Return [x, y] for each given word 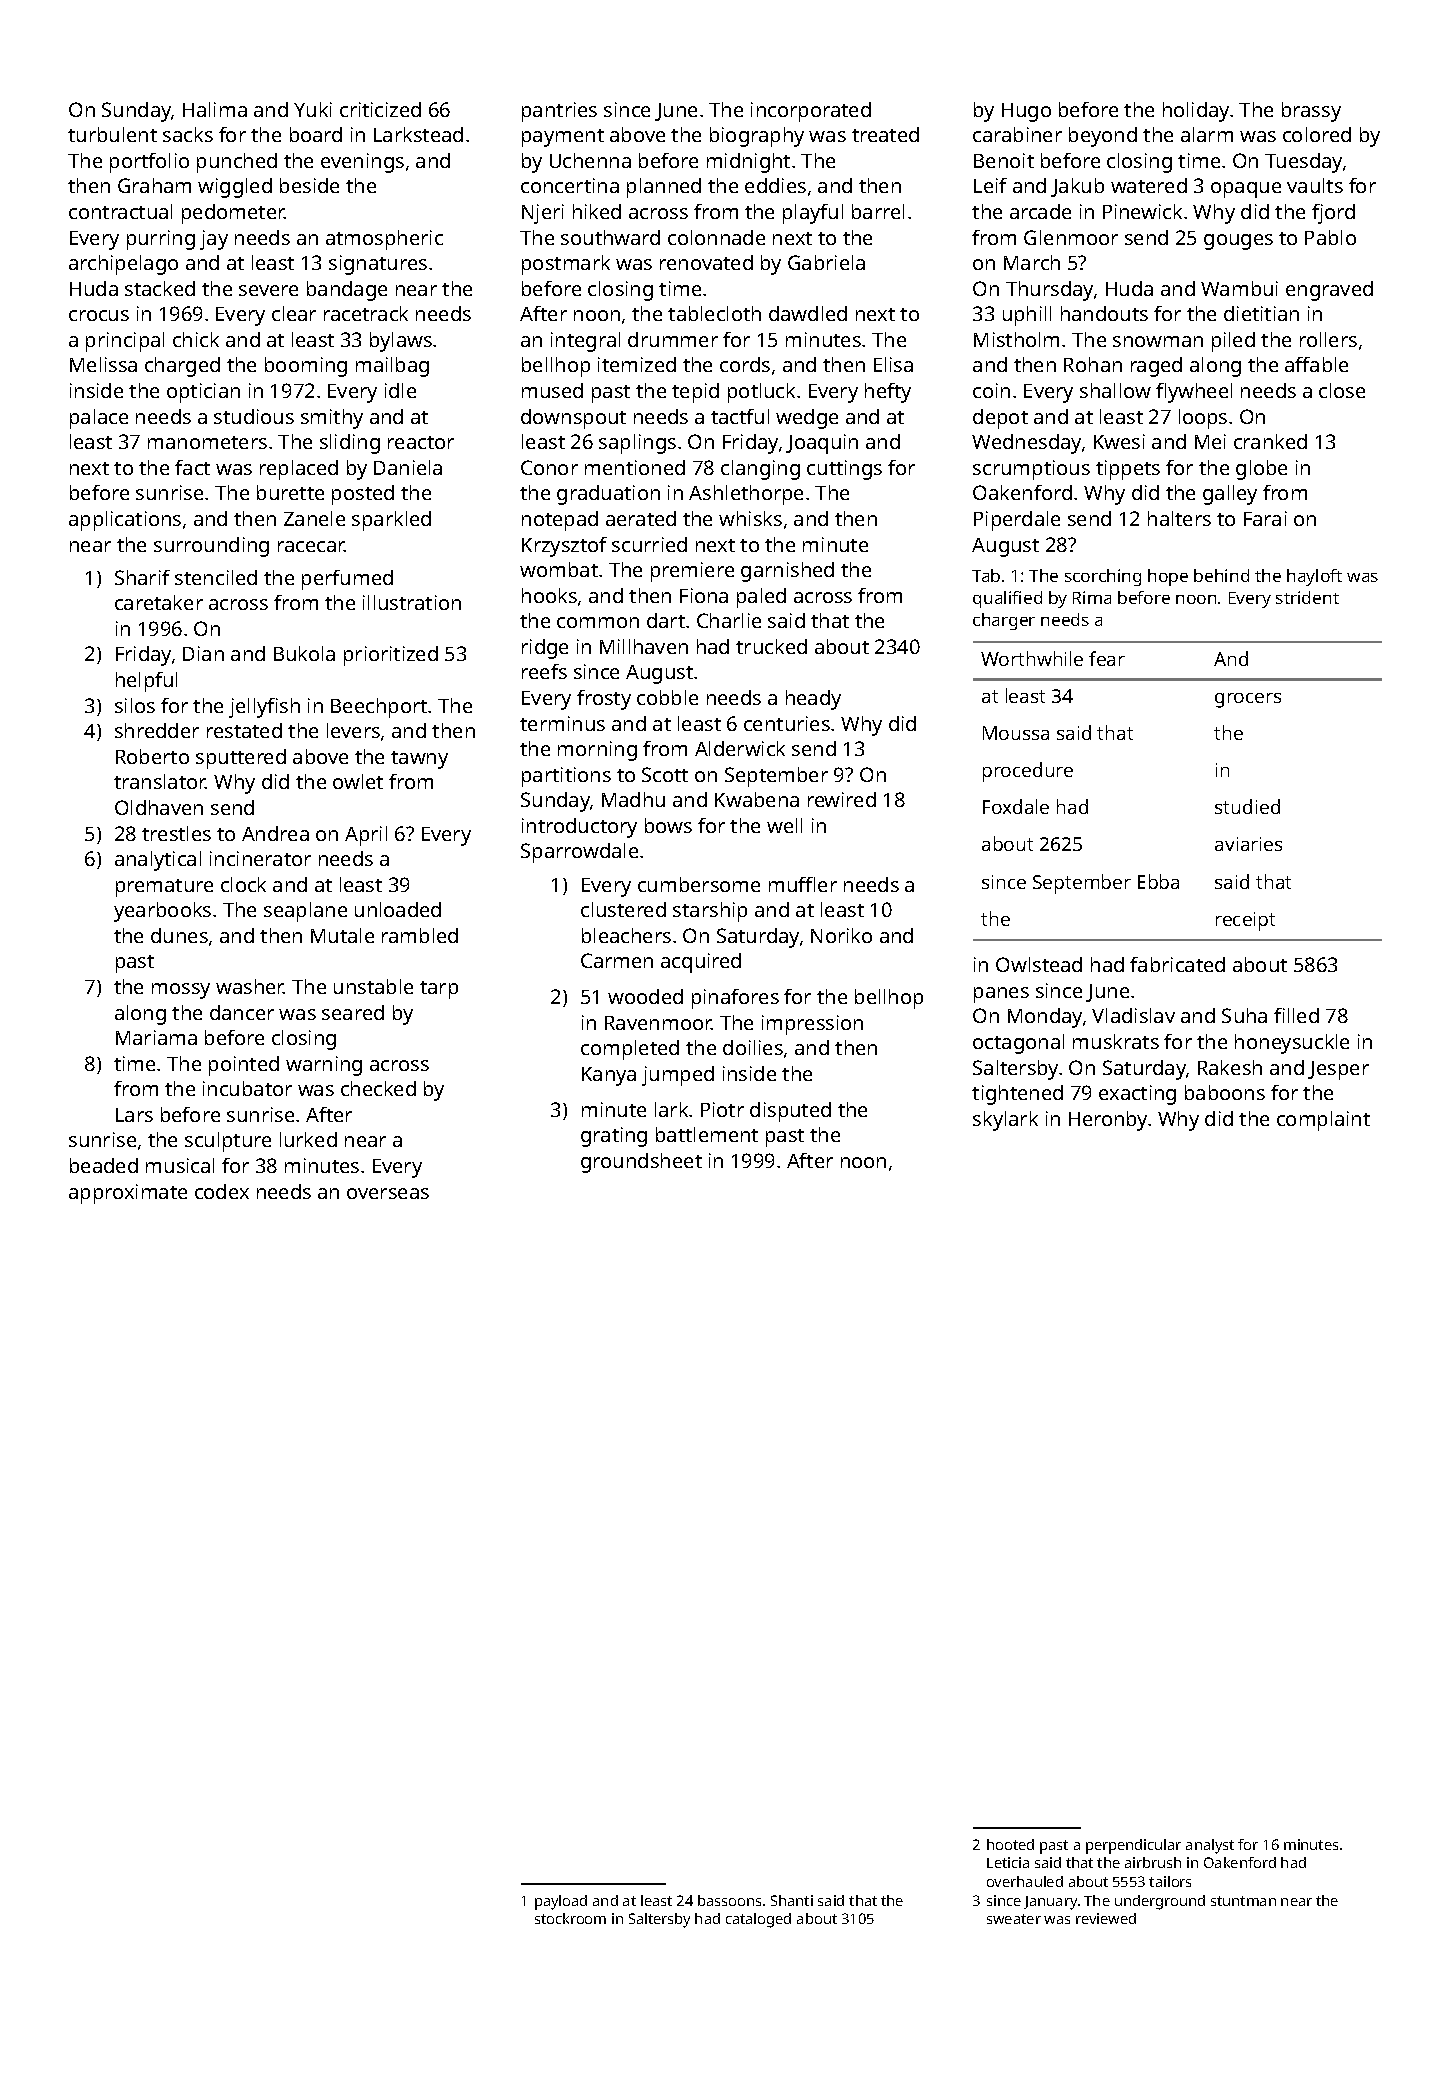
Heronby [1109, 1121]
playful [813, 214]
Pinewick [1142, 211]
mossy [181, 991]
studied [1247, 806]
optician [203, 393]
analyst [1210, 1846]
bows [668, 825]
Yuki [313, 109]
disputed [790, 1112]
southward [610, 237]
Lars [134, 1115]
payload [561, 1902]
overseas [388, 1193]
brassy [1311, 112]
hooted [1010, 1844]
